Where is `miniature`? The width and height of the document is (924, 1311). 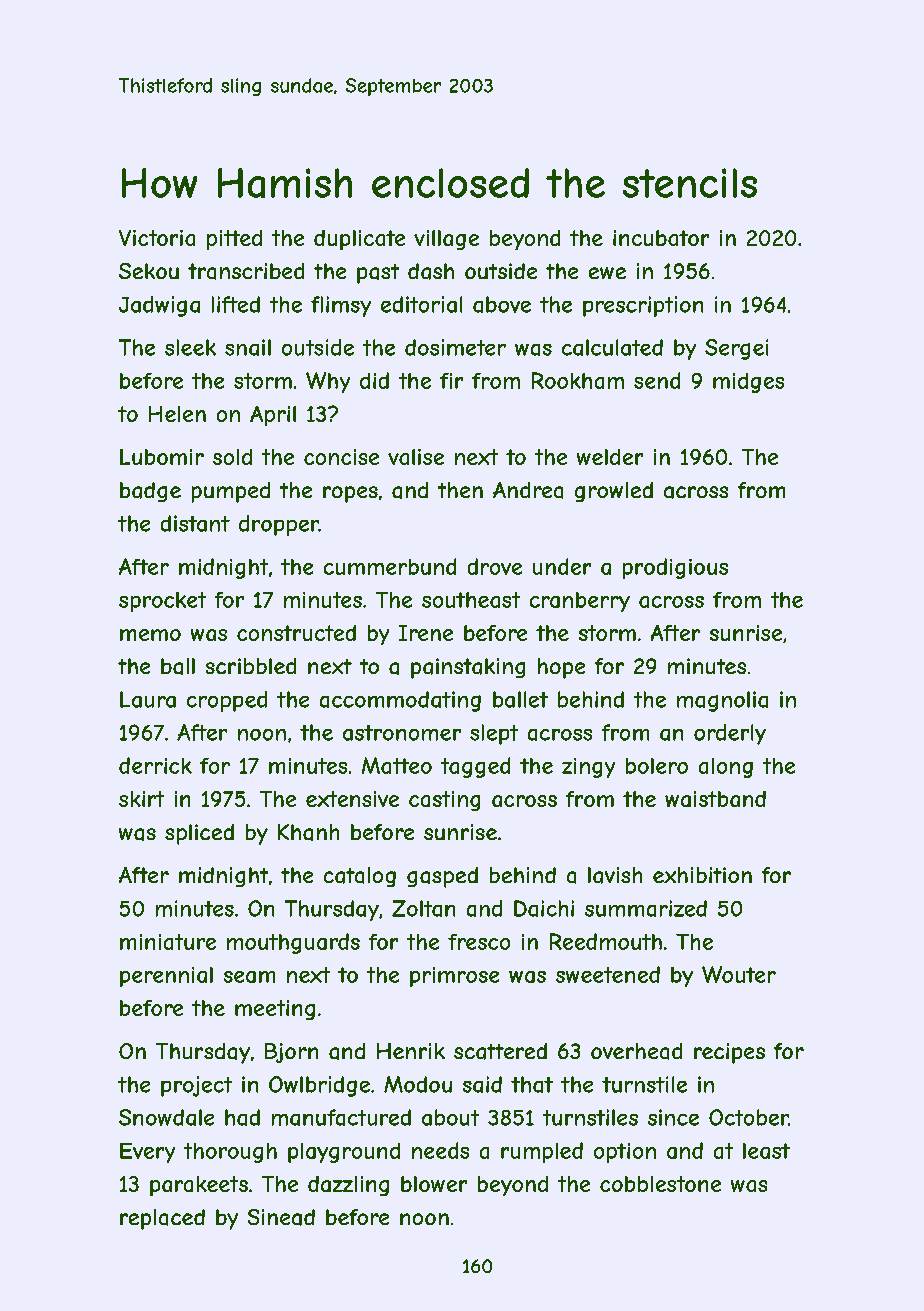 miniature is located at coordinates (168, 942).
